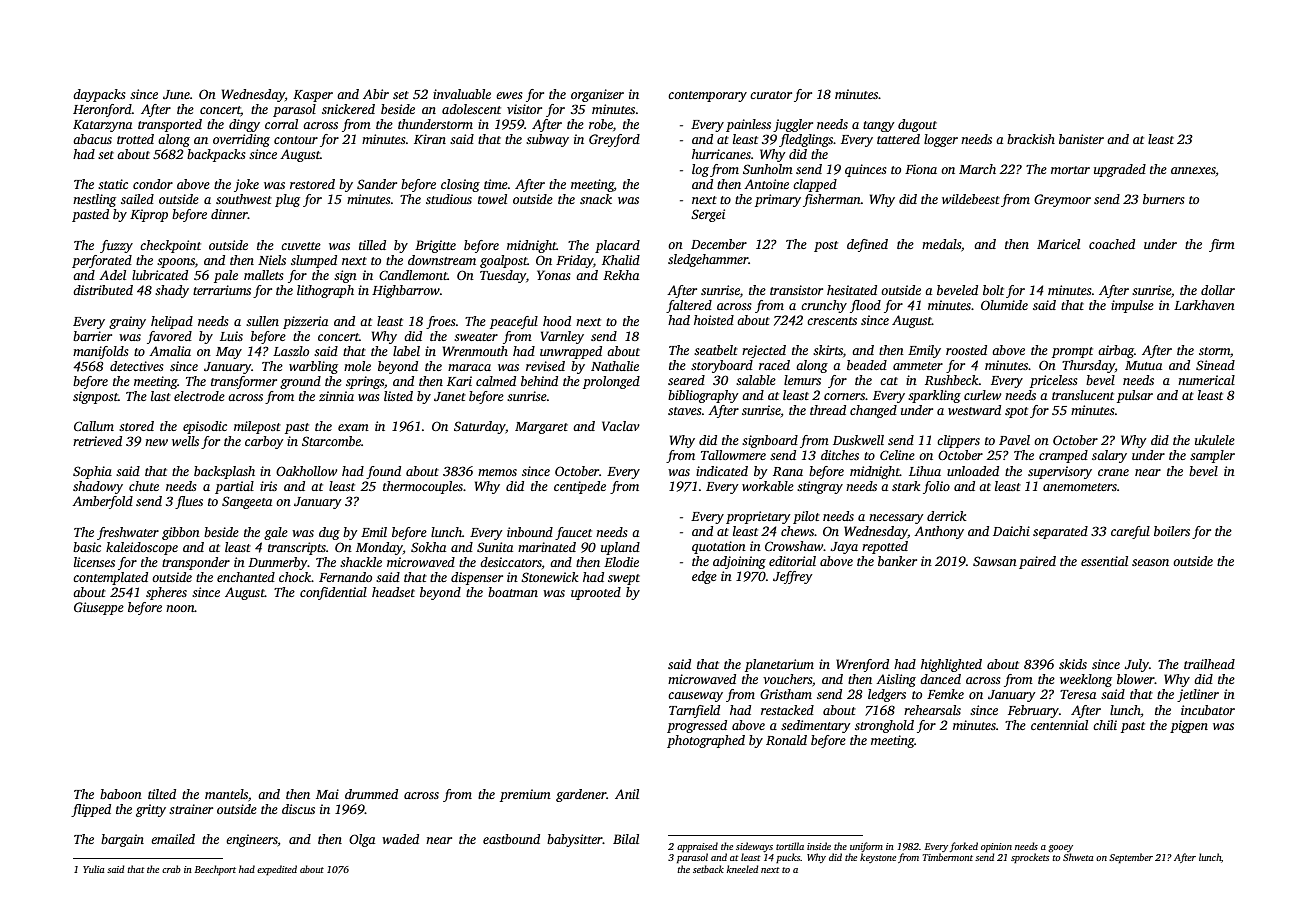 This screenshot has height=924, width=1308. Describe the element at coordinates (102, 126) in the screenshot. I see `Katarzyna` at that location.
